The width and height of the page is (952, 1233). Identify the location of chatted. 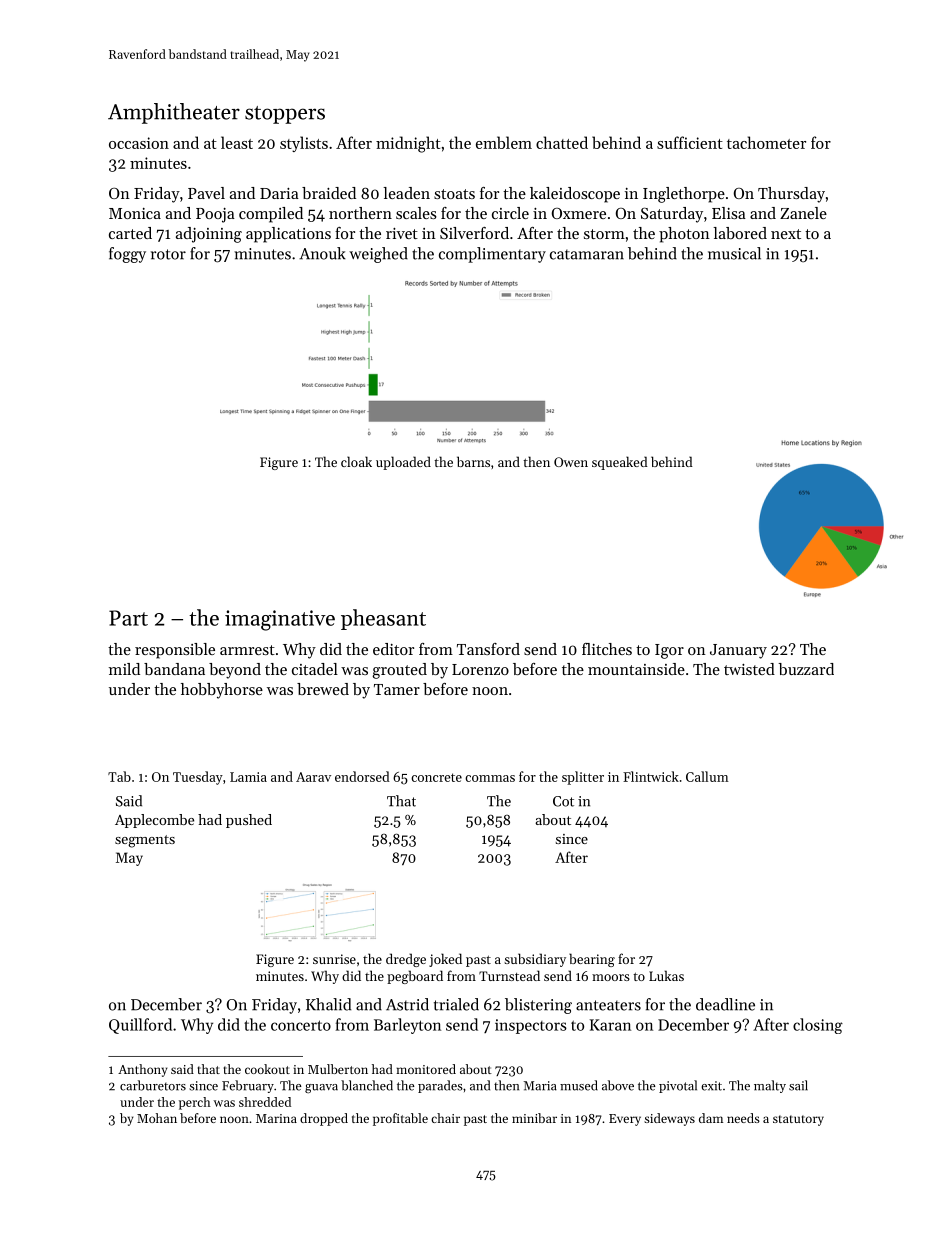
(562, 142).
